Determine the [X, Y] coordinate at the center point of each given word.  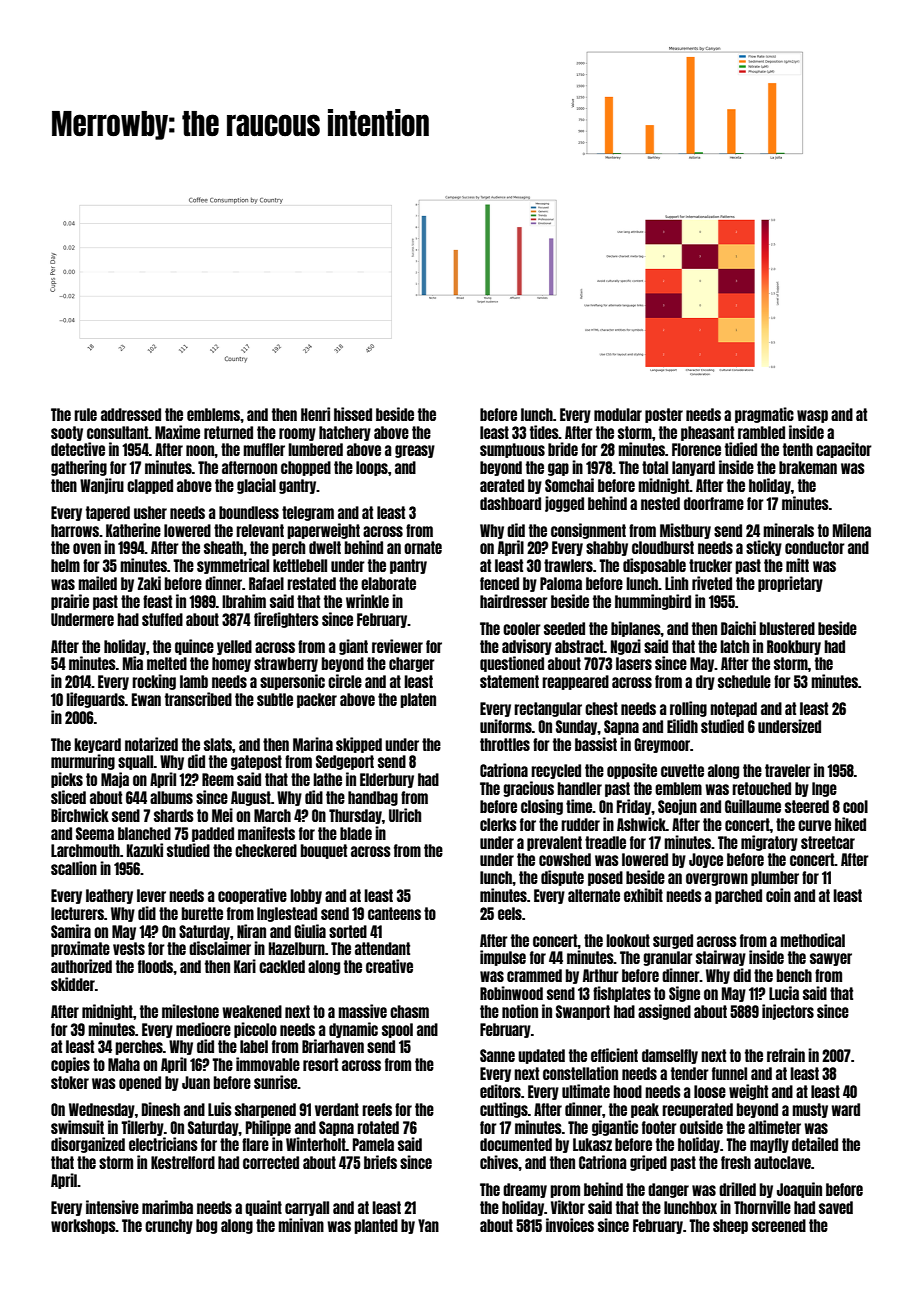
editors [500, 1091]
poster [664, 415]
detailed [815, 1144]
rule [85, 414]
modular [618, 414]
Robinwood [511, 993]
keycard [97, 745]
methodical [812, 940]
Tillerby [142, 1128]
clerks [498, 824]
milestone [190, 1011]
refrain [786, 1055]
